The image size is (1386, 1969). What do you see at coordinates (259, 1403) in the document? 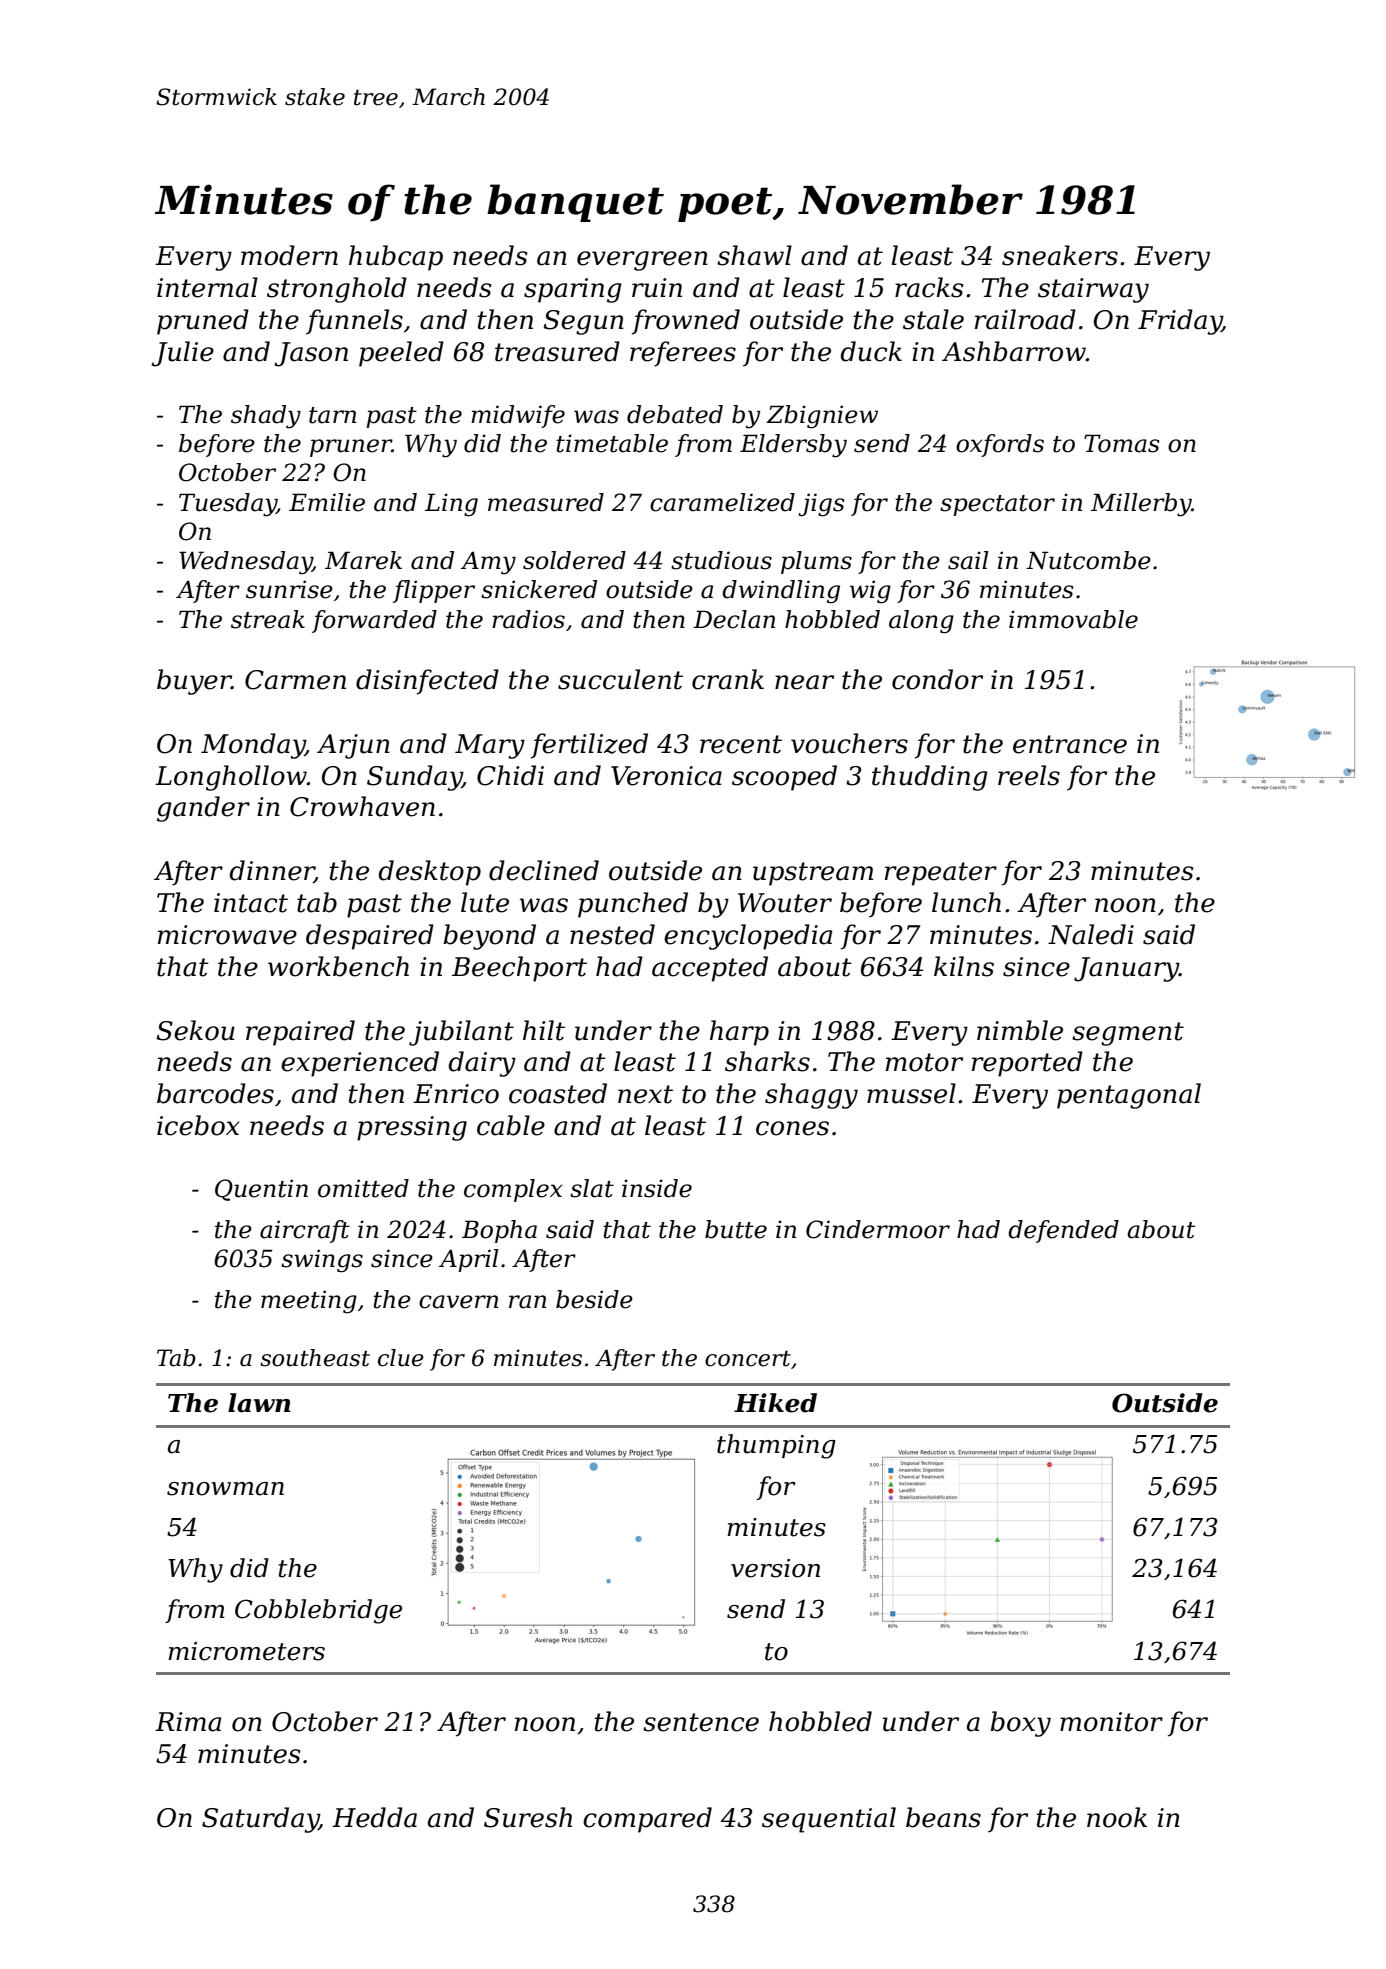
I see `lawn` at bounding box center [259, 1403].
